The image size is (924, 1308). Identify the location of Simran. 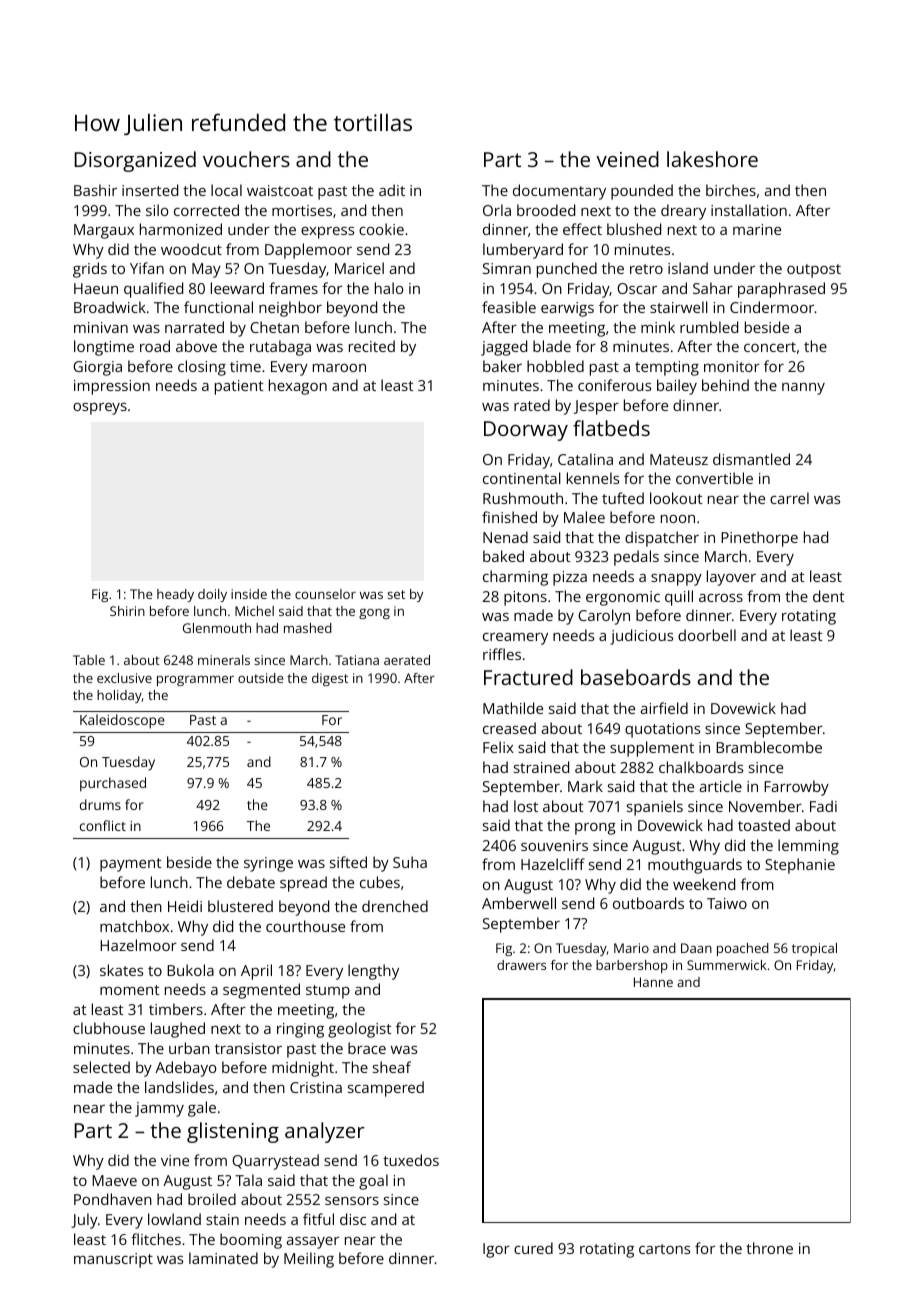
(507, 268).
